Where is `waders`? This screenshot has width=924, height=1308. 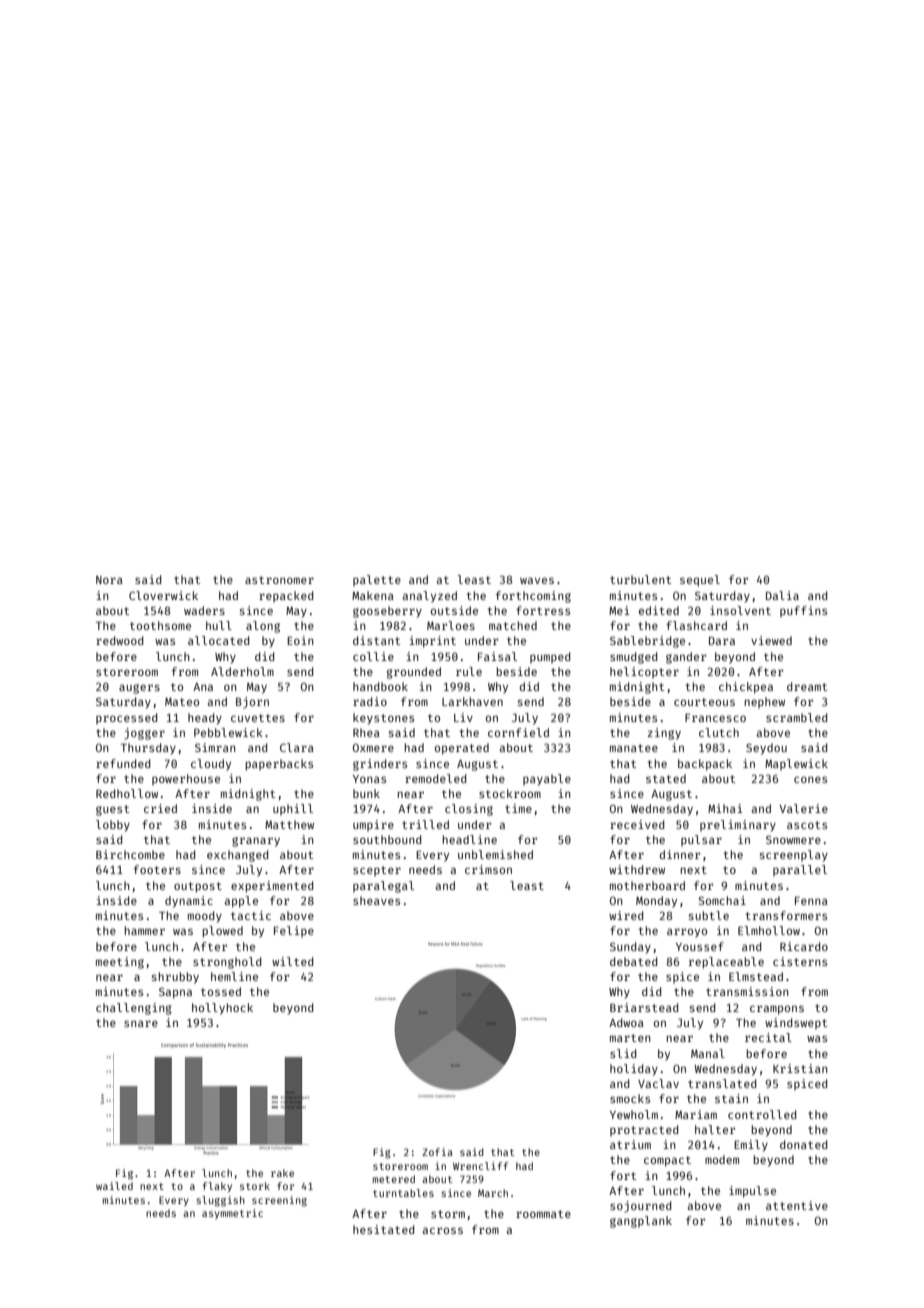
waders is located at coordinates (204, 610).
